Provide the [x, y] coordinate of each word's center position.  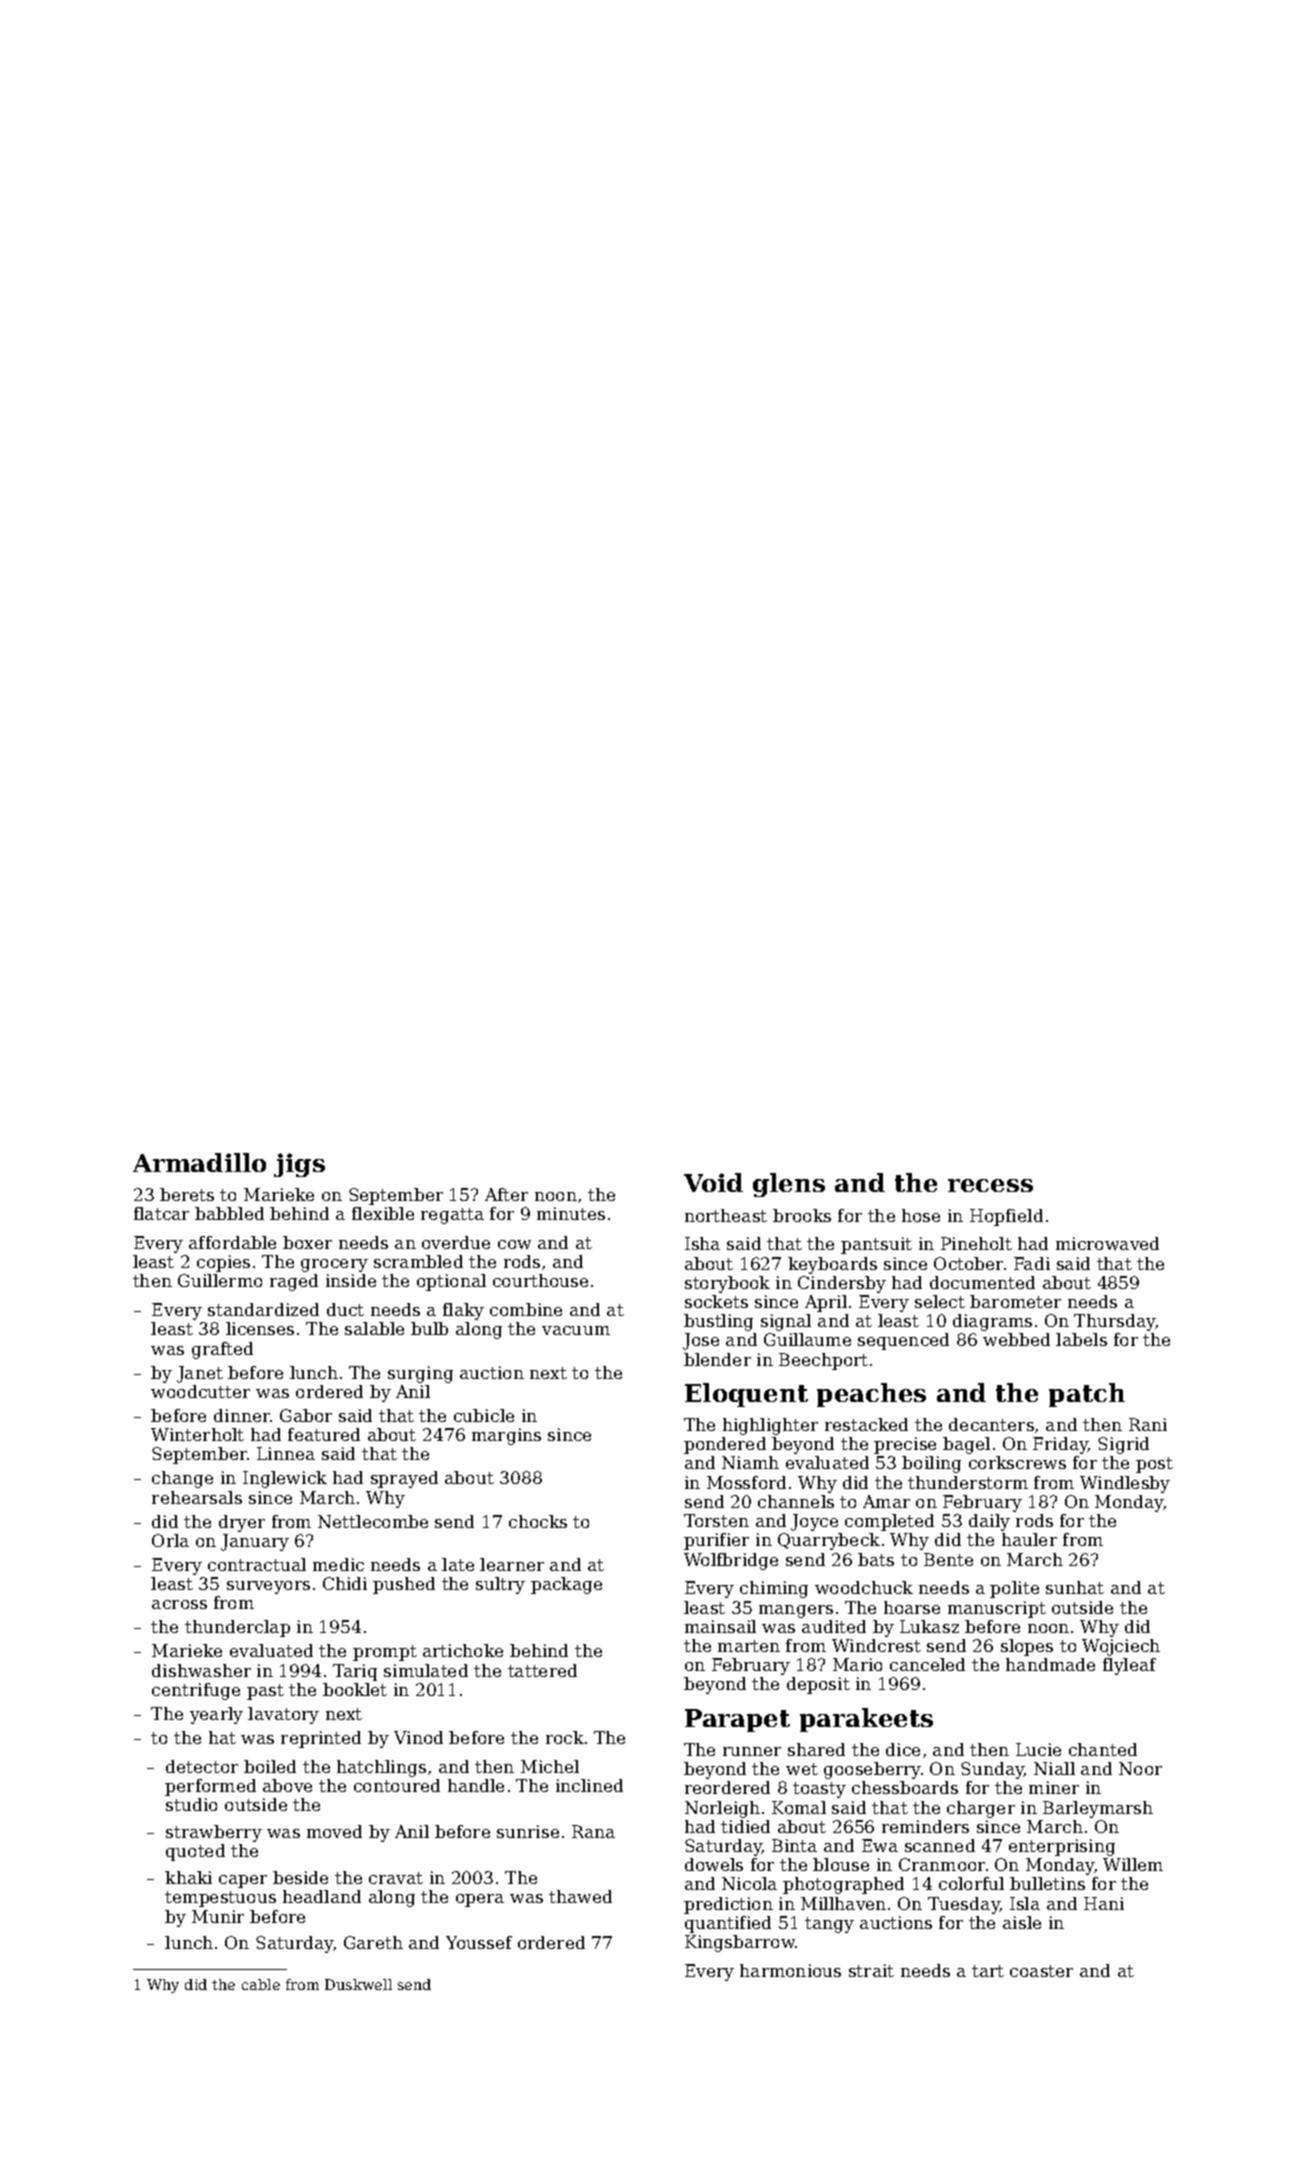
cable [261, 1984]
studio [191, 1804]
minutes [571, 1213]
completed [889, 1522]
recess [990, 1185]
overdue [456, 1242]
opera [480, 1900]
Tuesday [964, 1905]
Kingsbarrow [740, 1943]
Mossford [746, 1482]
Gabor [306, 1415]
